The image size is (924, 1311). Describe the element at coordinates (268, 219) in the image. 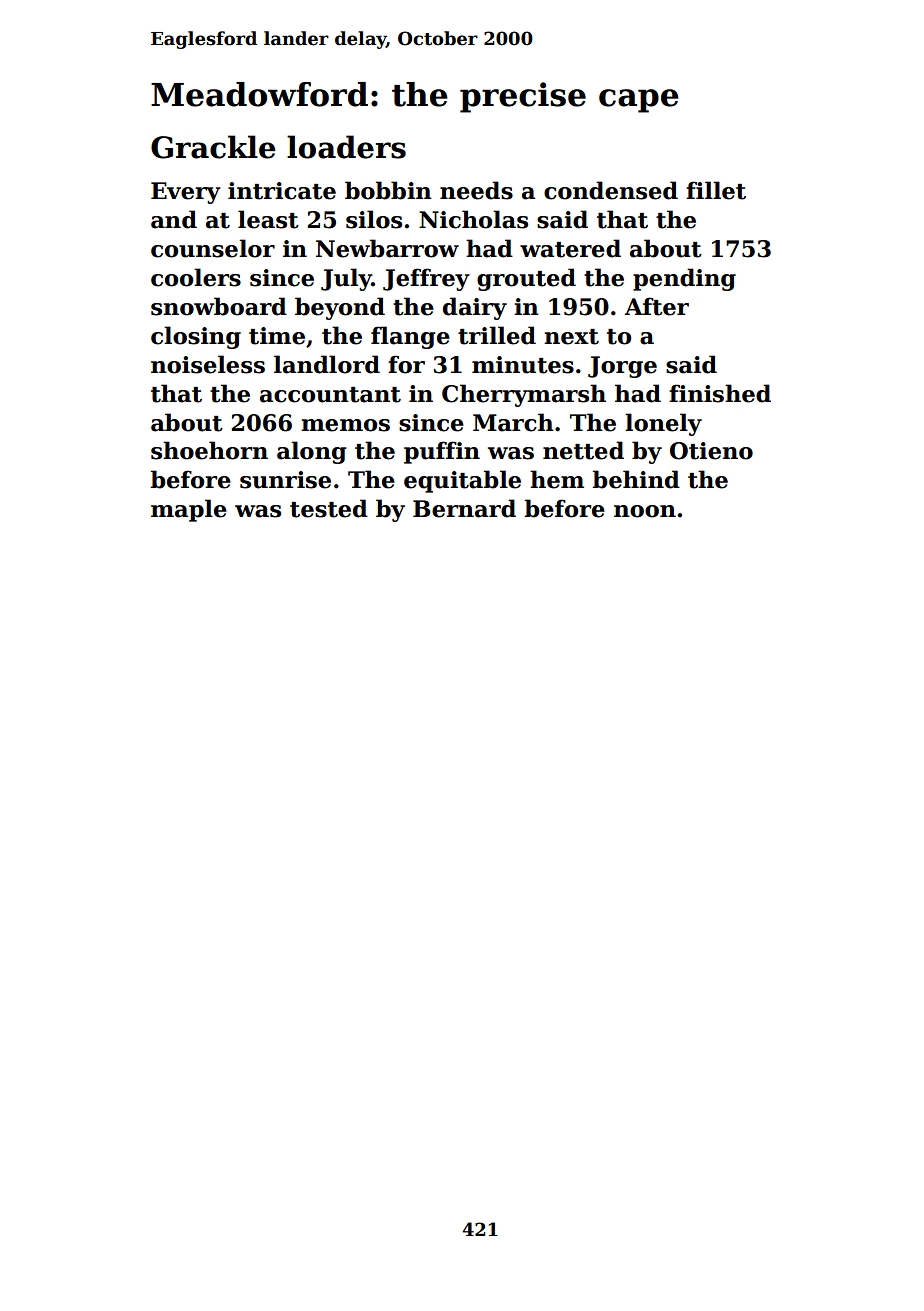

I see `least` at that location.
